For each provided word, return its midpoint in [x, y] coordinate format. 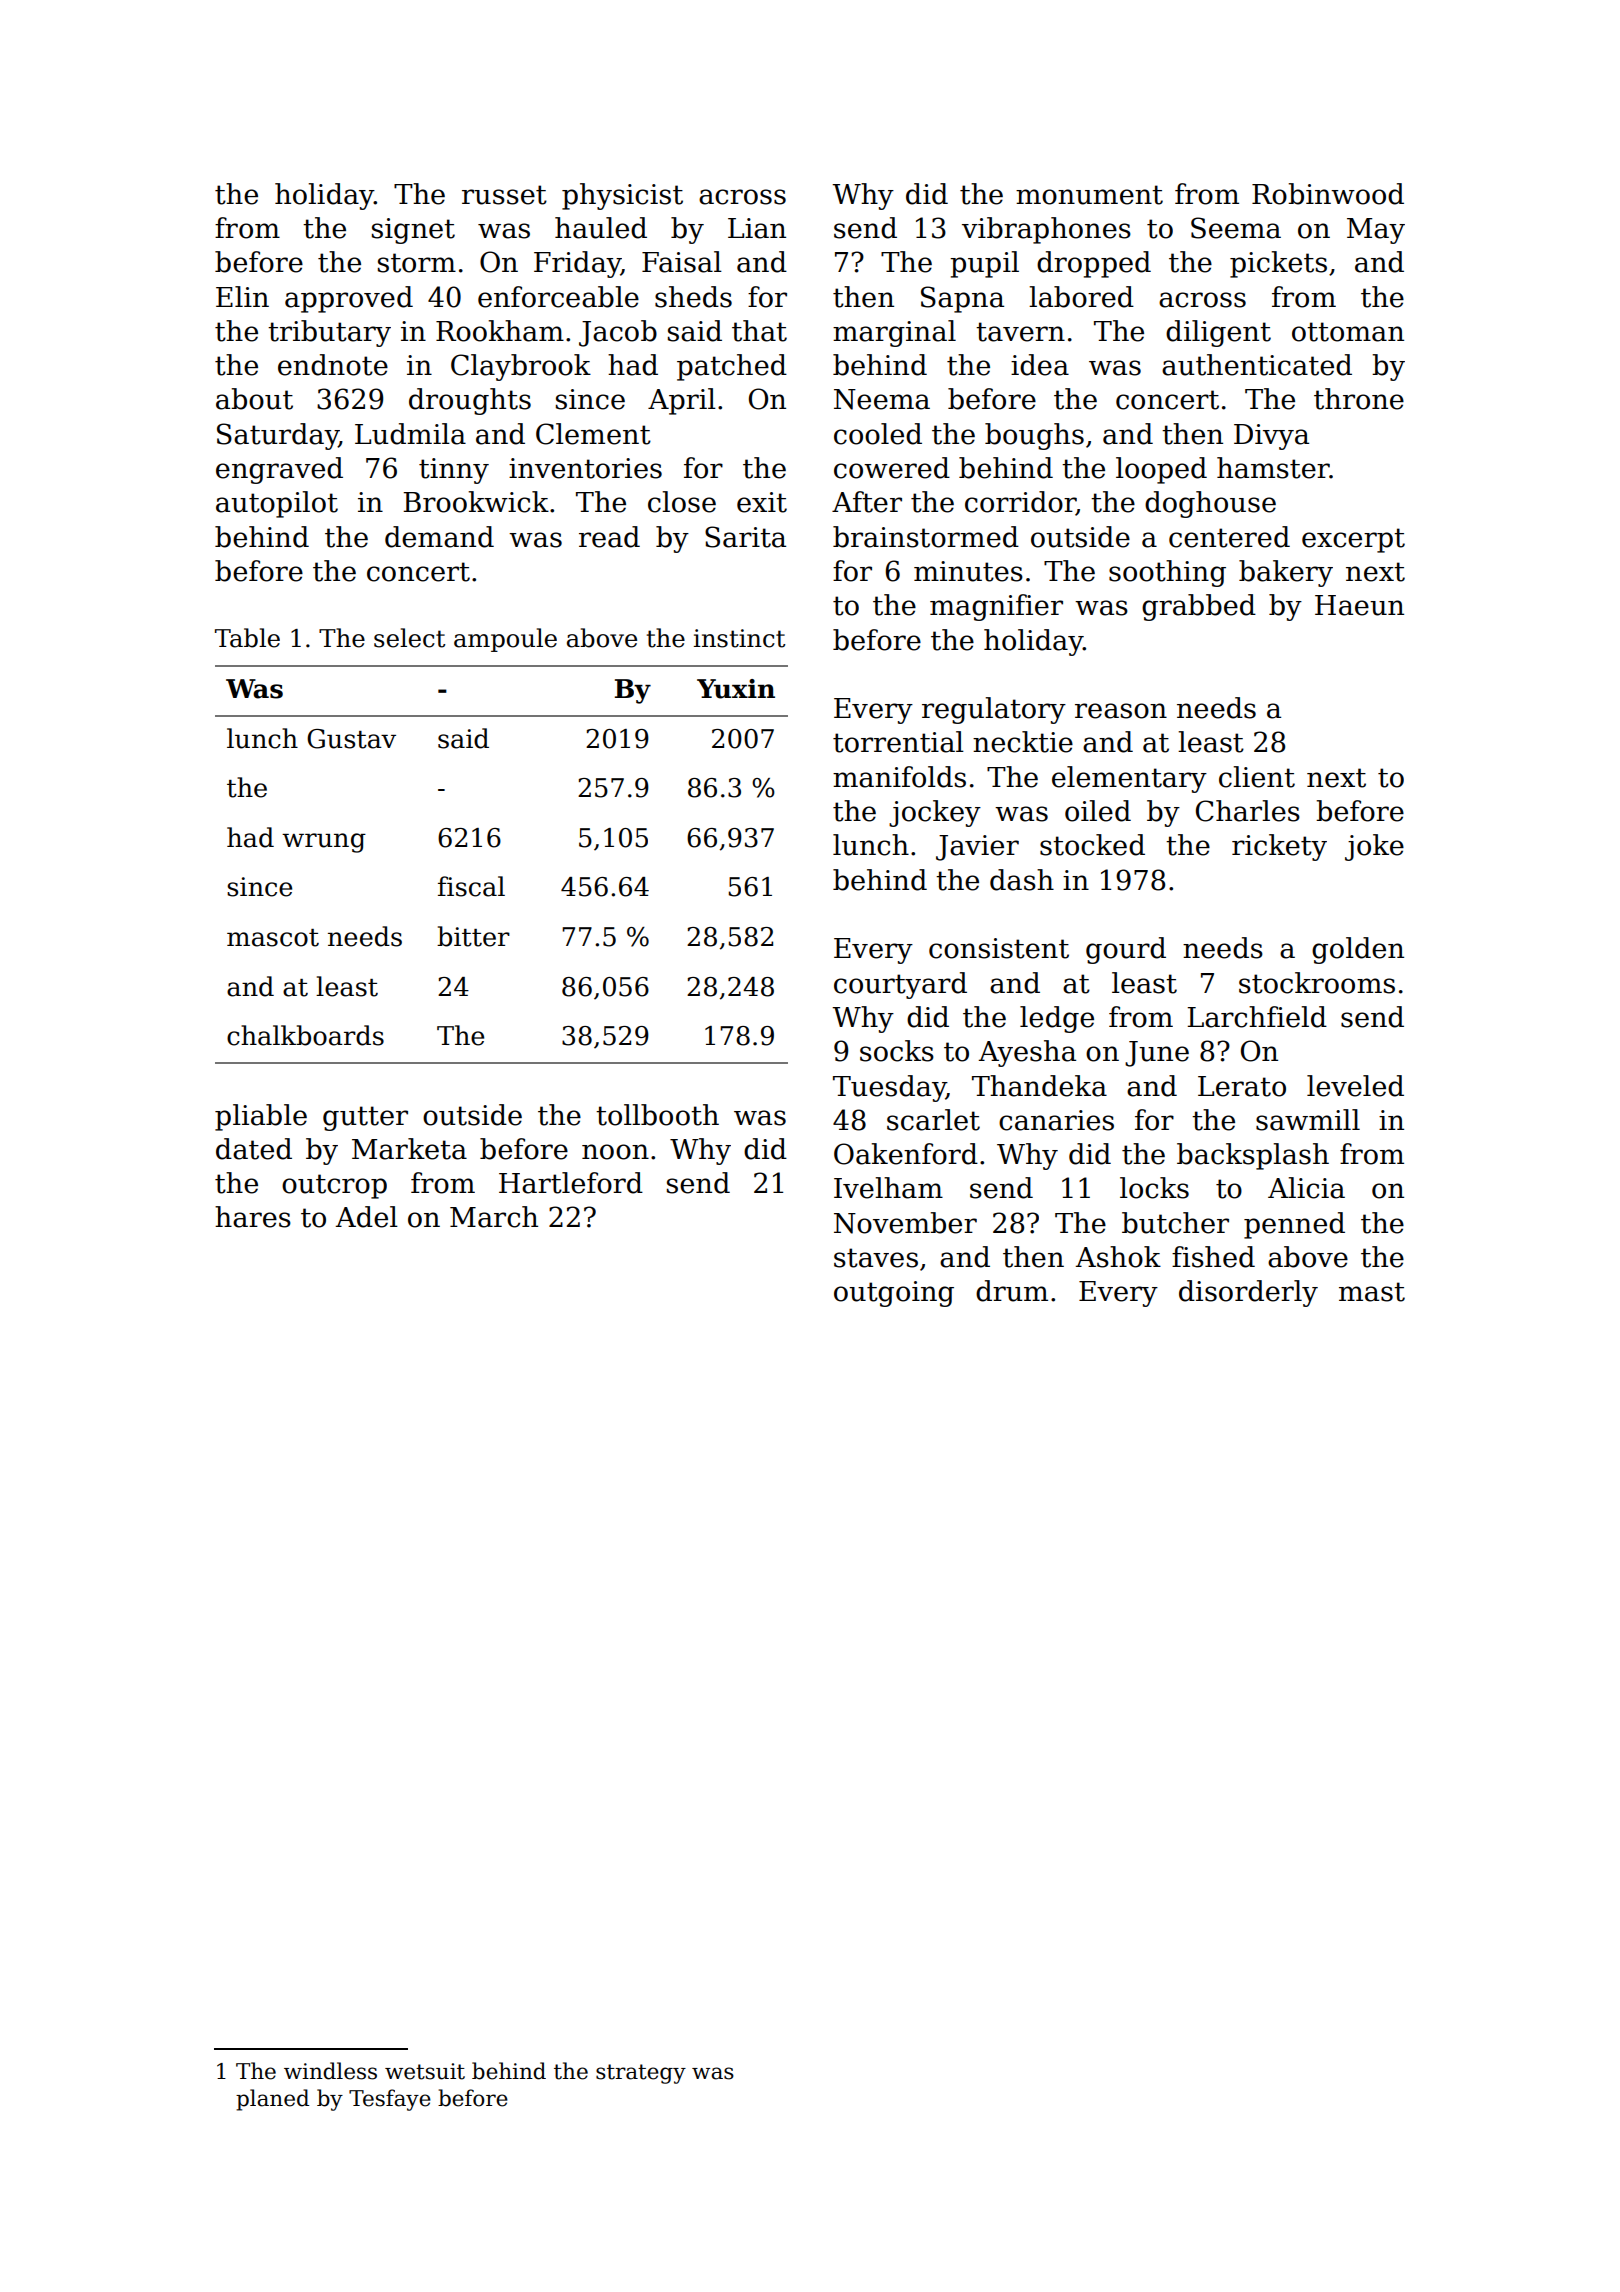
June [1157, 1054]
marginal [894, 333]
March [494, 1217]
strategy [641, 2074]
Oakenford [906, 1154]
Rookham [500, 331]
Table [247, 638]
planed [272, 2100]
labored [1081, 297]
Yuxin [736, 689]
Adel [367, 1217]
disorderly [1248, 1293]
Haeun [1359, 605]
